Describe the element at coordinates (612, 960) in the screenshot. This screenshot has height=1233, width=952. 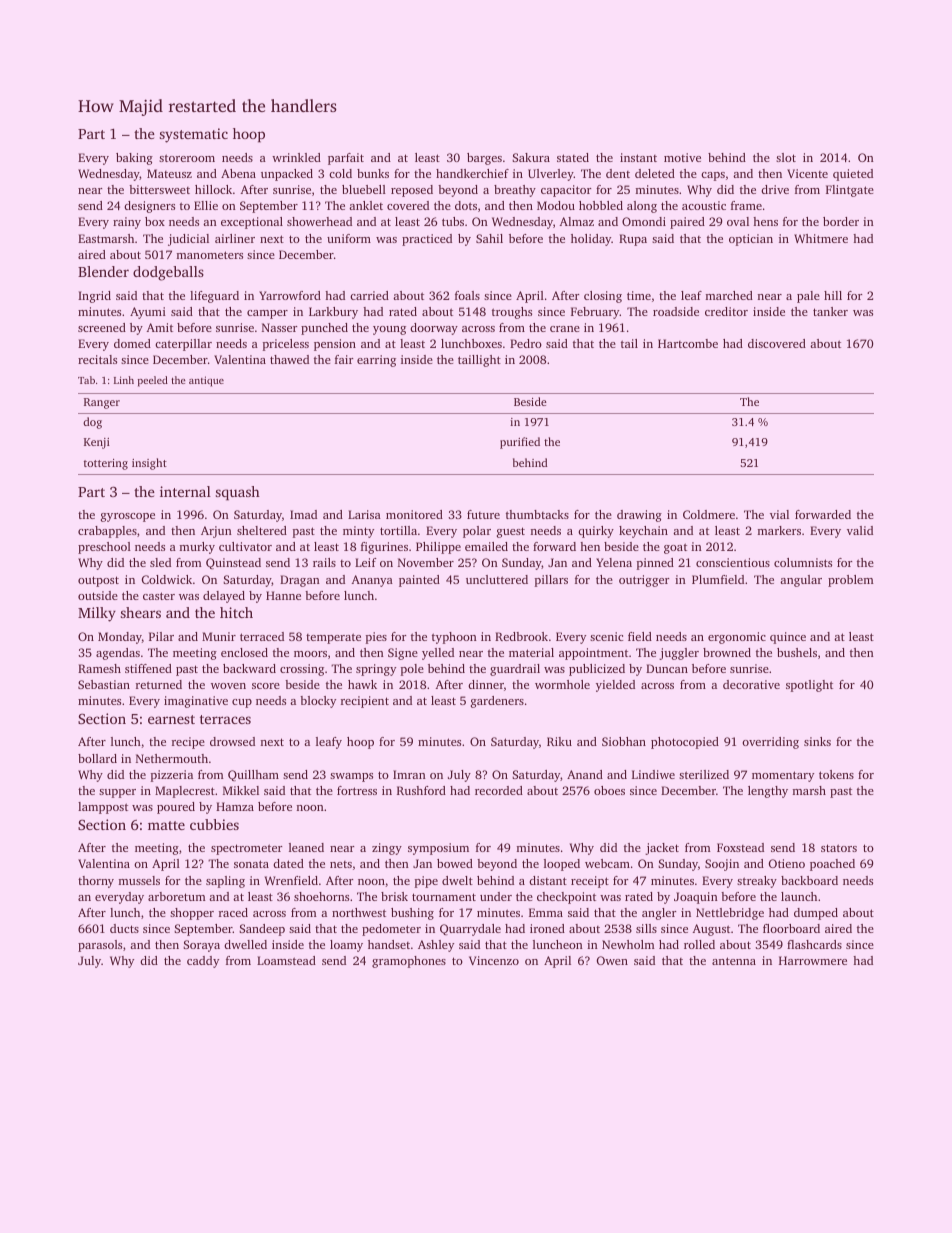
I see `Owen` at that location.
